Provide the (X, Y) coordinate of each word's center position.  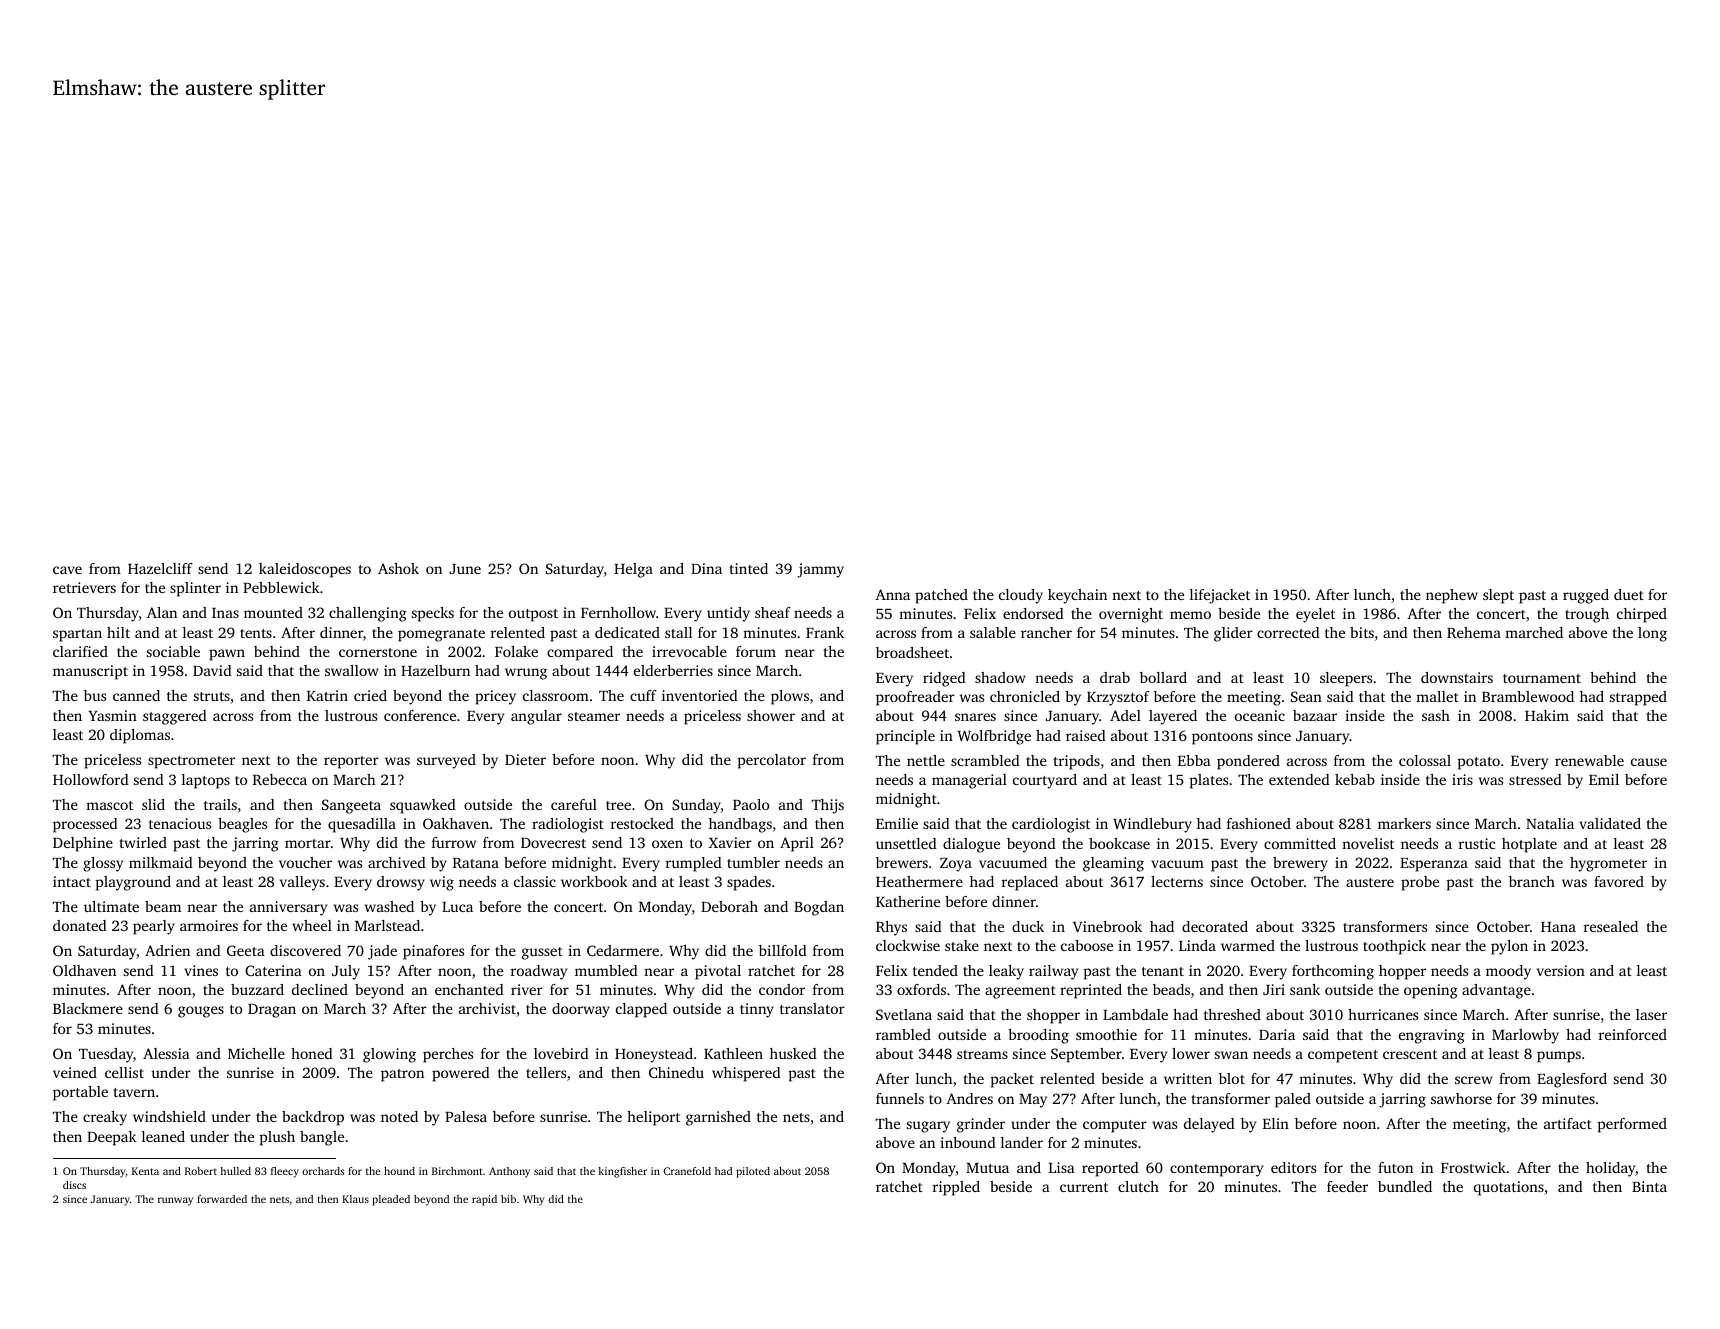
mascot (109, 805)
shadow (1000, 677)
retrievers (84, 587)
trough (1587, 615)
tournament (1542, 678)
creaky (105, 1118)
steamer (594, 716)
